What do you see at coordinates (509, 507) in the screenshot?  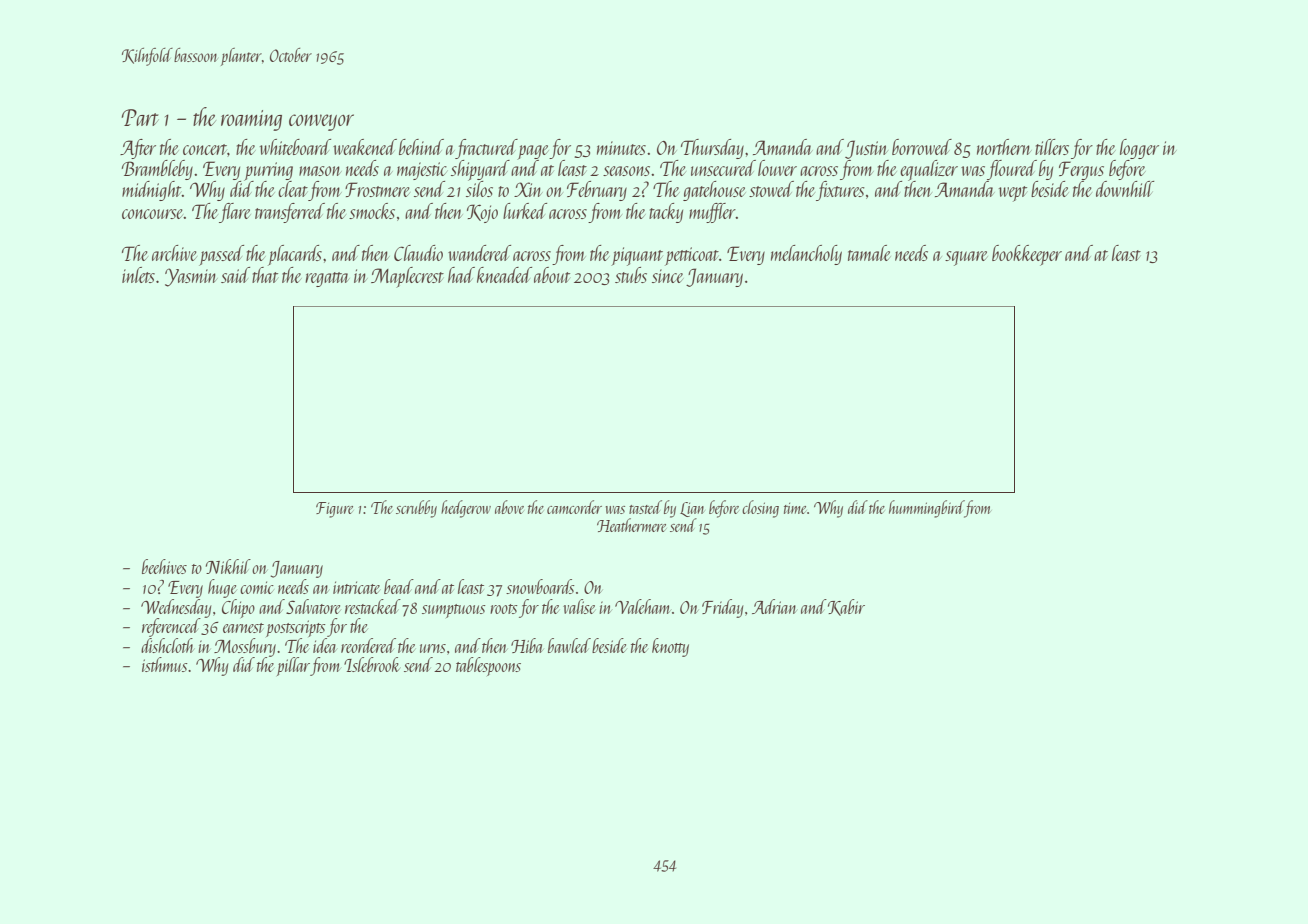 I see `above` at bounding box center [509, 507].
